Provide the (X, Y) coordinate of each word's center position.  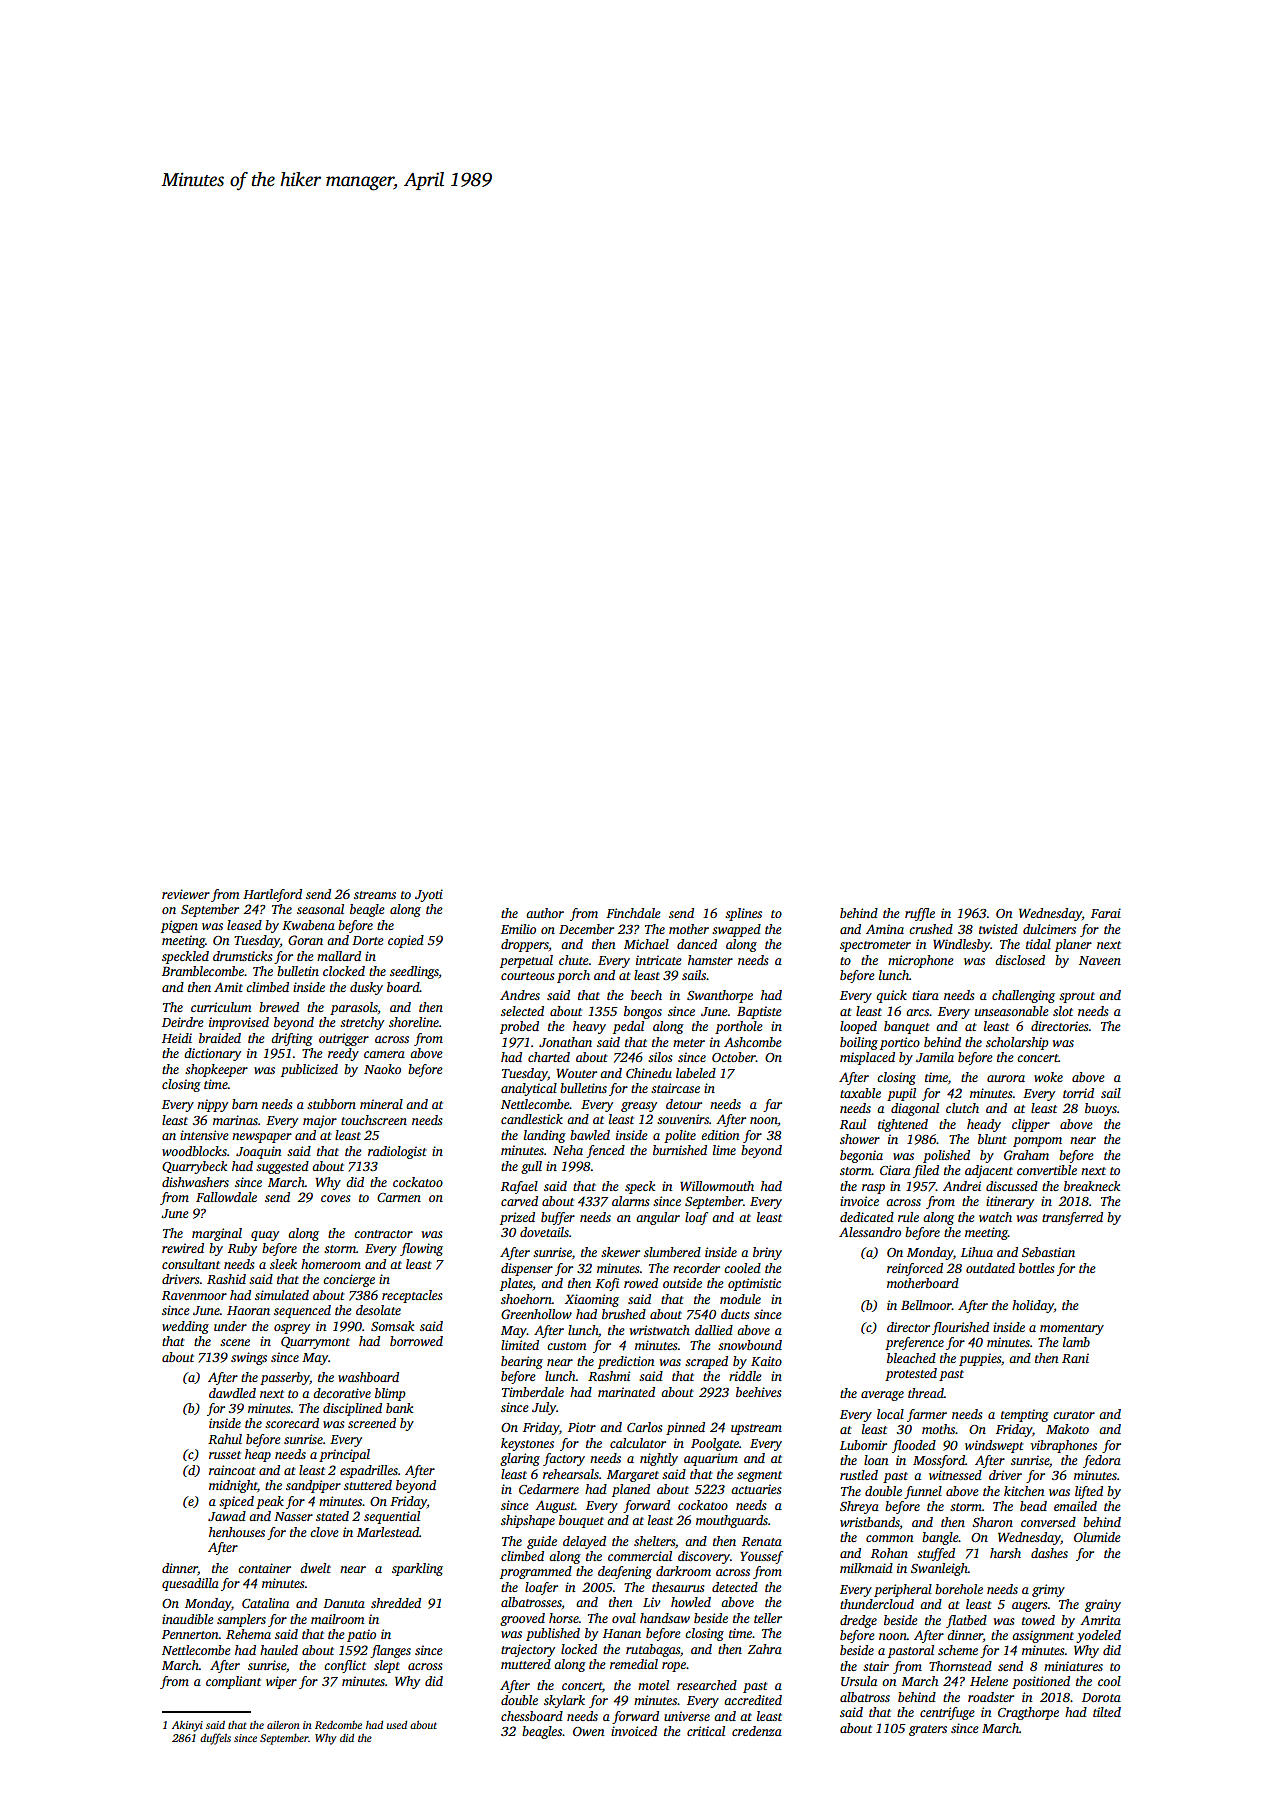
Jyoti (429, 895)
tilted (1107, 1712)
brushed (624, 1314)
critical (706, 1731)
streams (375, 895)
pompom (1037, 1142)
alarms (630, 1201)
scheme (958, 1650)
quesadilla (190, 1584)
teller (768, 1618)
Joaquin (258, 1152)
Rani (1075, 1358)
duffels (215, 1739)
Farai (1106, 913)
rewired (183, 1248)
